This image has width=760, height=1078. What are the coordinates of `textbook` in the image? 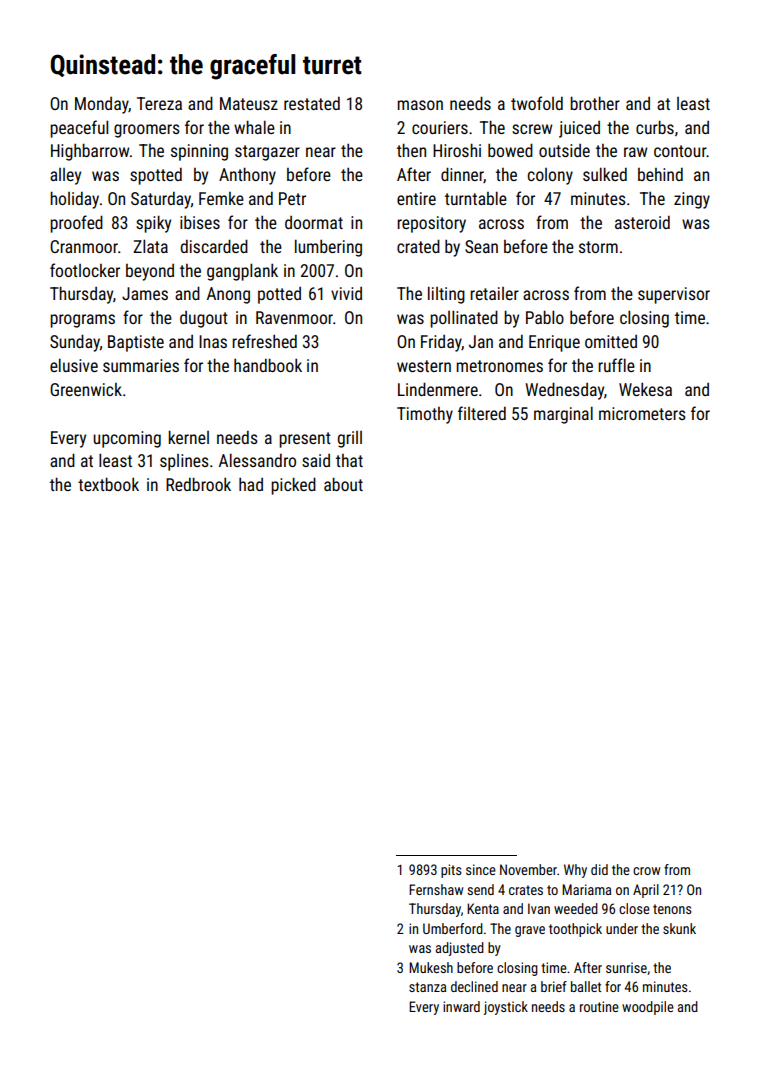 It's located at (108, 484).
